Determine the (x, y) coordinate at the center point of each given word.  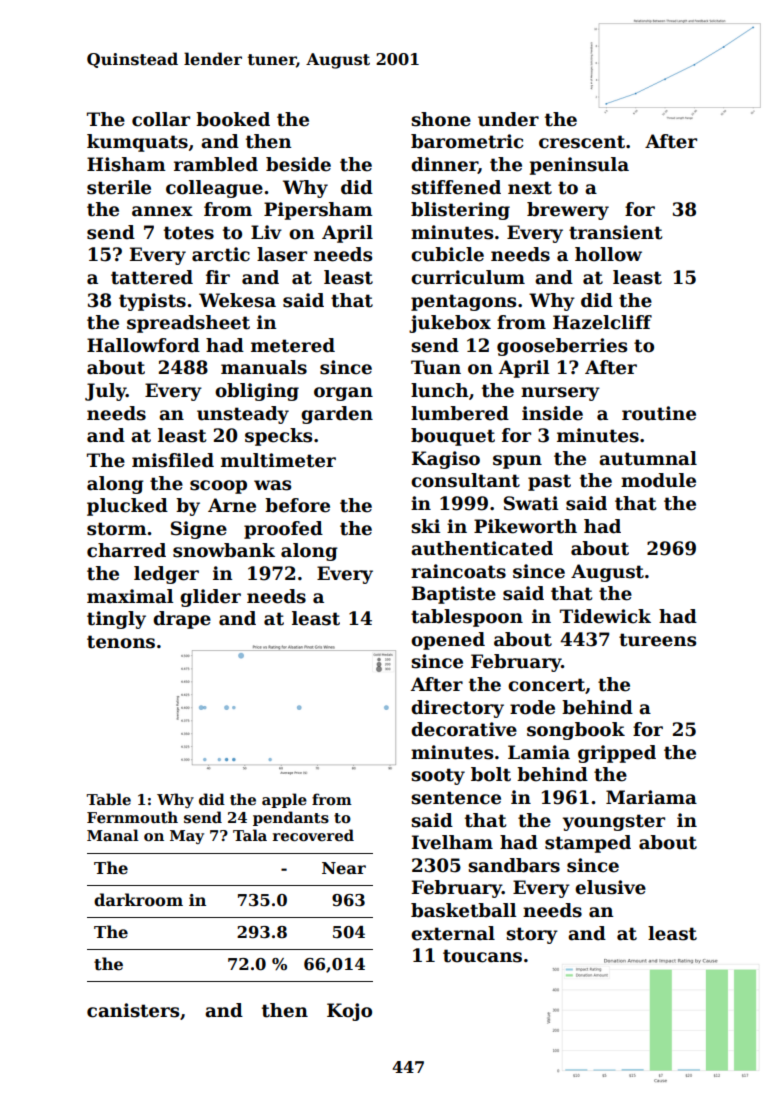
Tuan (436, 367)
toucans (482, 956)
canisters (133, 1010)
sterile (119, 187)
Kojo (349, 1012)
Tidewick (605, 616)
